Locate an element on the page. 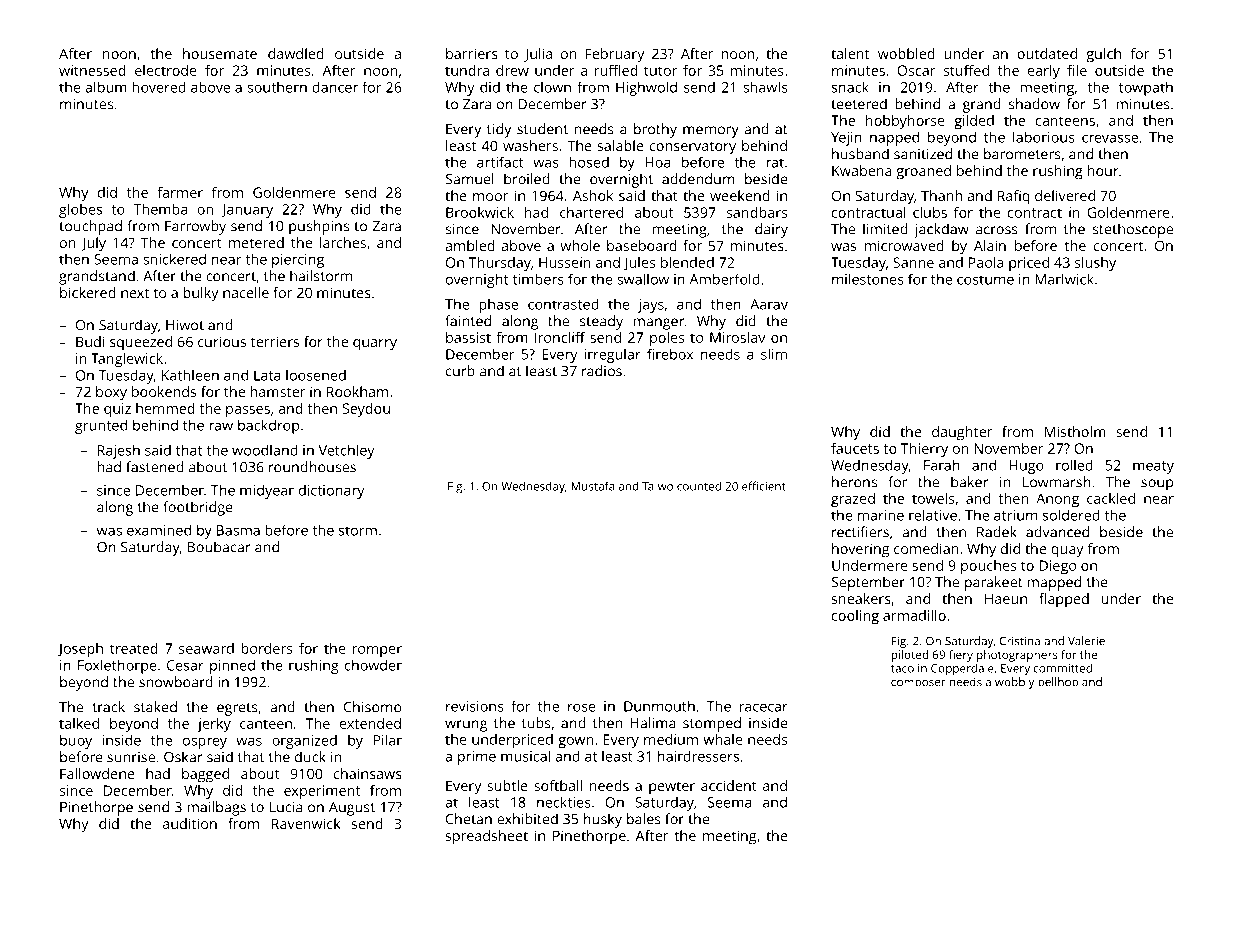 Image resolution: width=1233 pixels, height=952 pixels. globes is located at coordinates (80, 210).
